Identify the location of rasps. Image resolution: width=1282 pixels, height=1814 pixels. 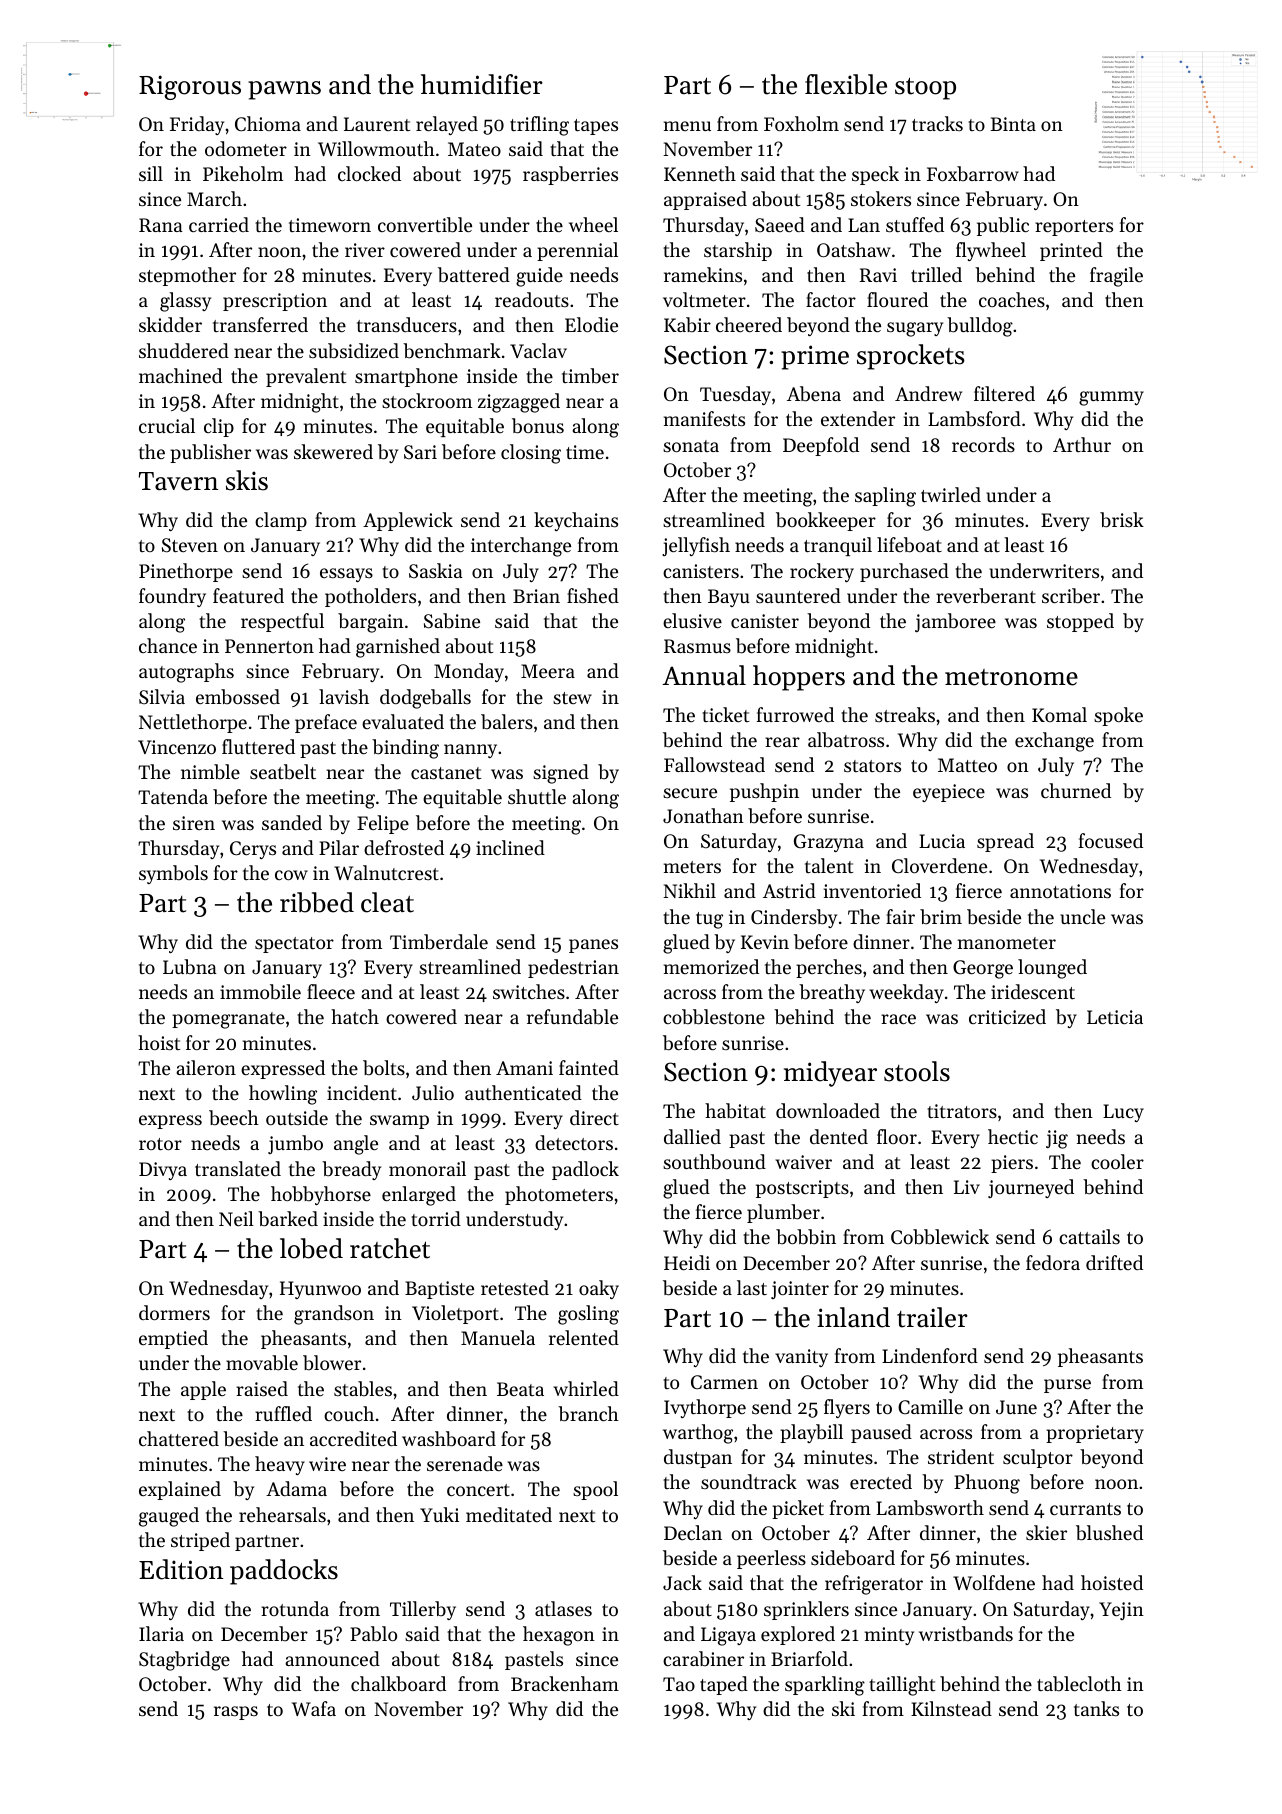
(236, 1713).
